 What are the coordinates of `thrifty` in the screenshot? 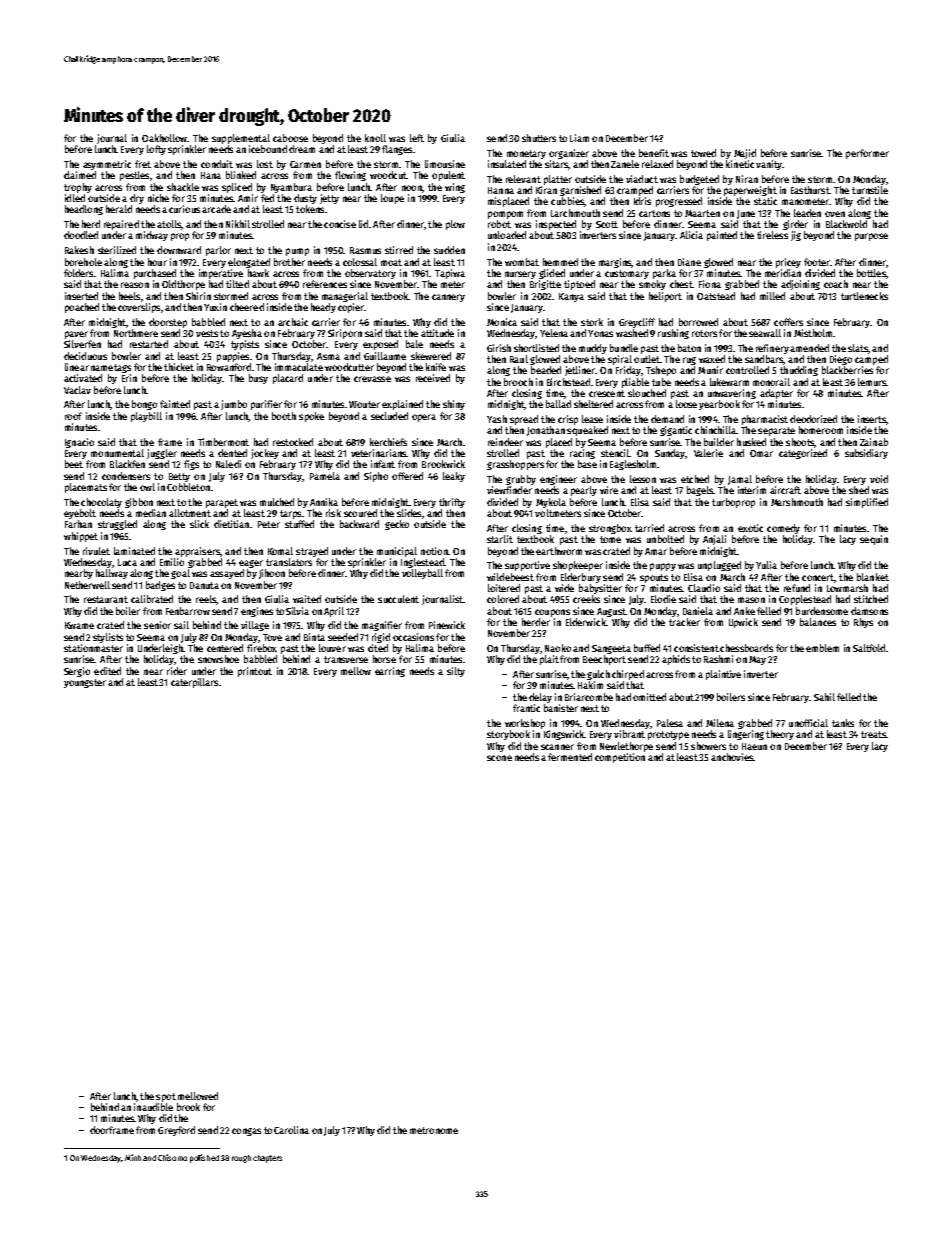 It's located at (452, 503).
